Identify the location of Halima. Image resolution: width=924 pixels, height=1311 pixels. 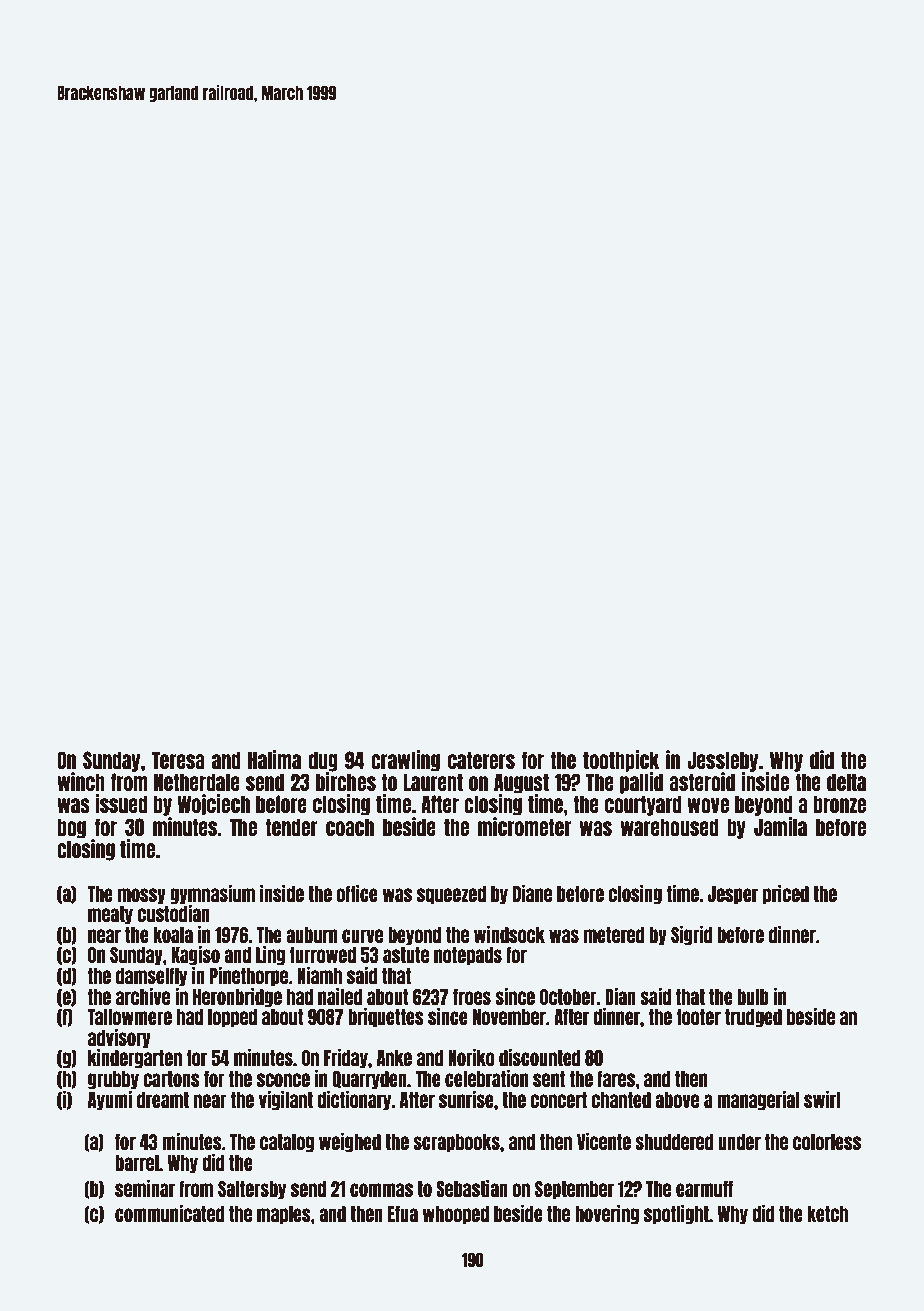
(274, 759).
